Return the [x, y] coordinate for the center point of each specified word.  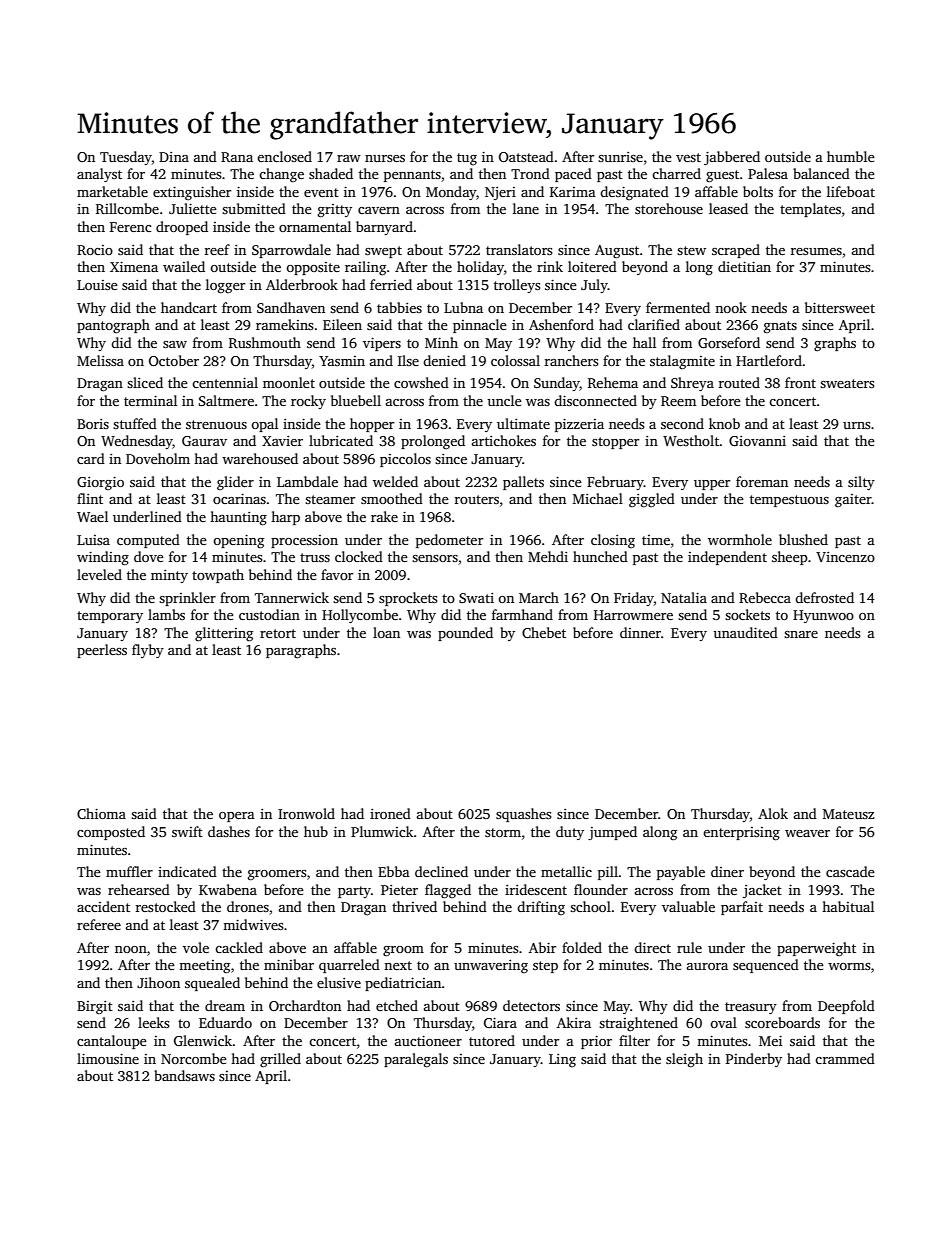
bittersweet [840, 307]
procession [304, 541]
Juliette [193, 208]
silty [861, 483]
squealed [212, 984]
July [594, 286]
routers [477, 499]
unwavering [491, 967]
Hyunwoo [823, 616]
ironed [390, 813]
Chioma [101, 813]
